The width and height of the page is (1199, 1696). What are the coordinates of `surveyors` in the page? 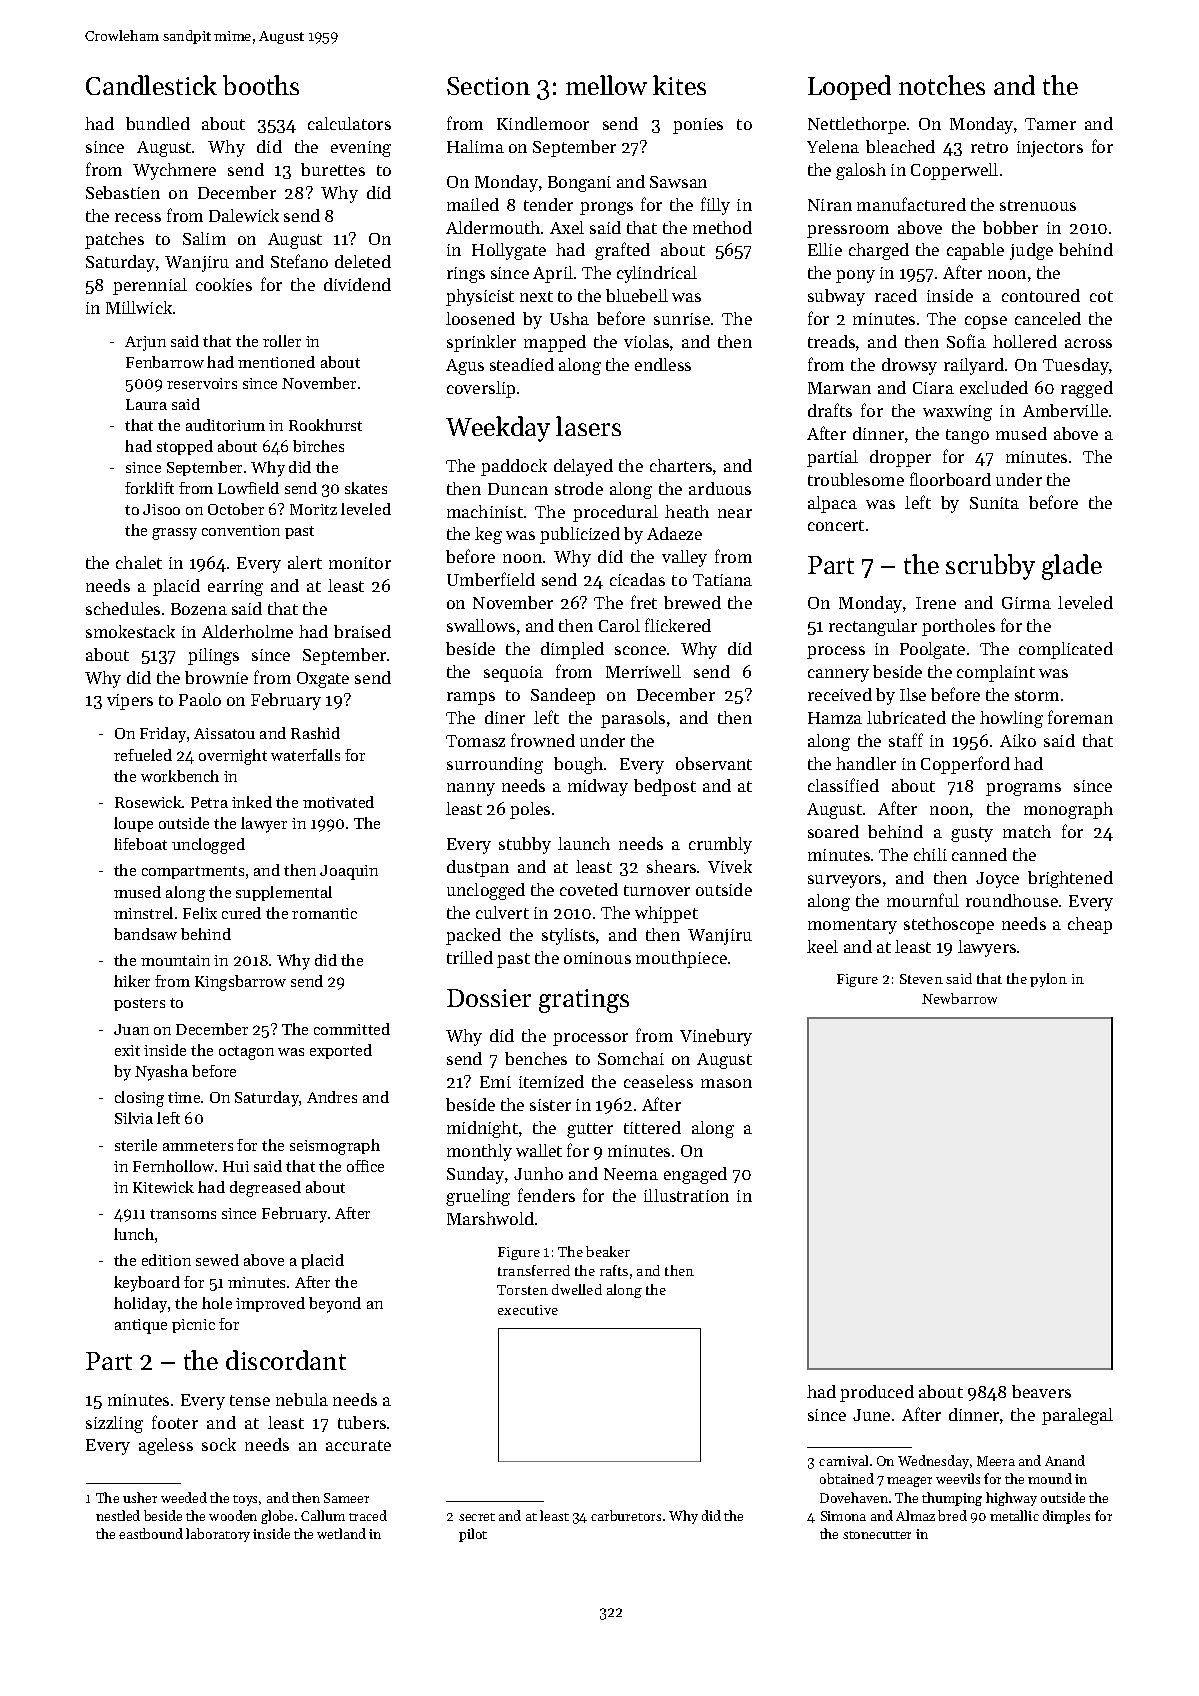 It's located at (844, 881).
